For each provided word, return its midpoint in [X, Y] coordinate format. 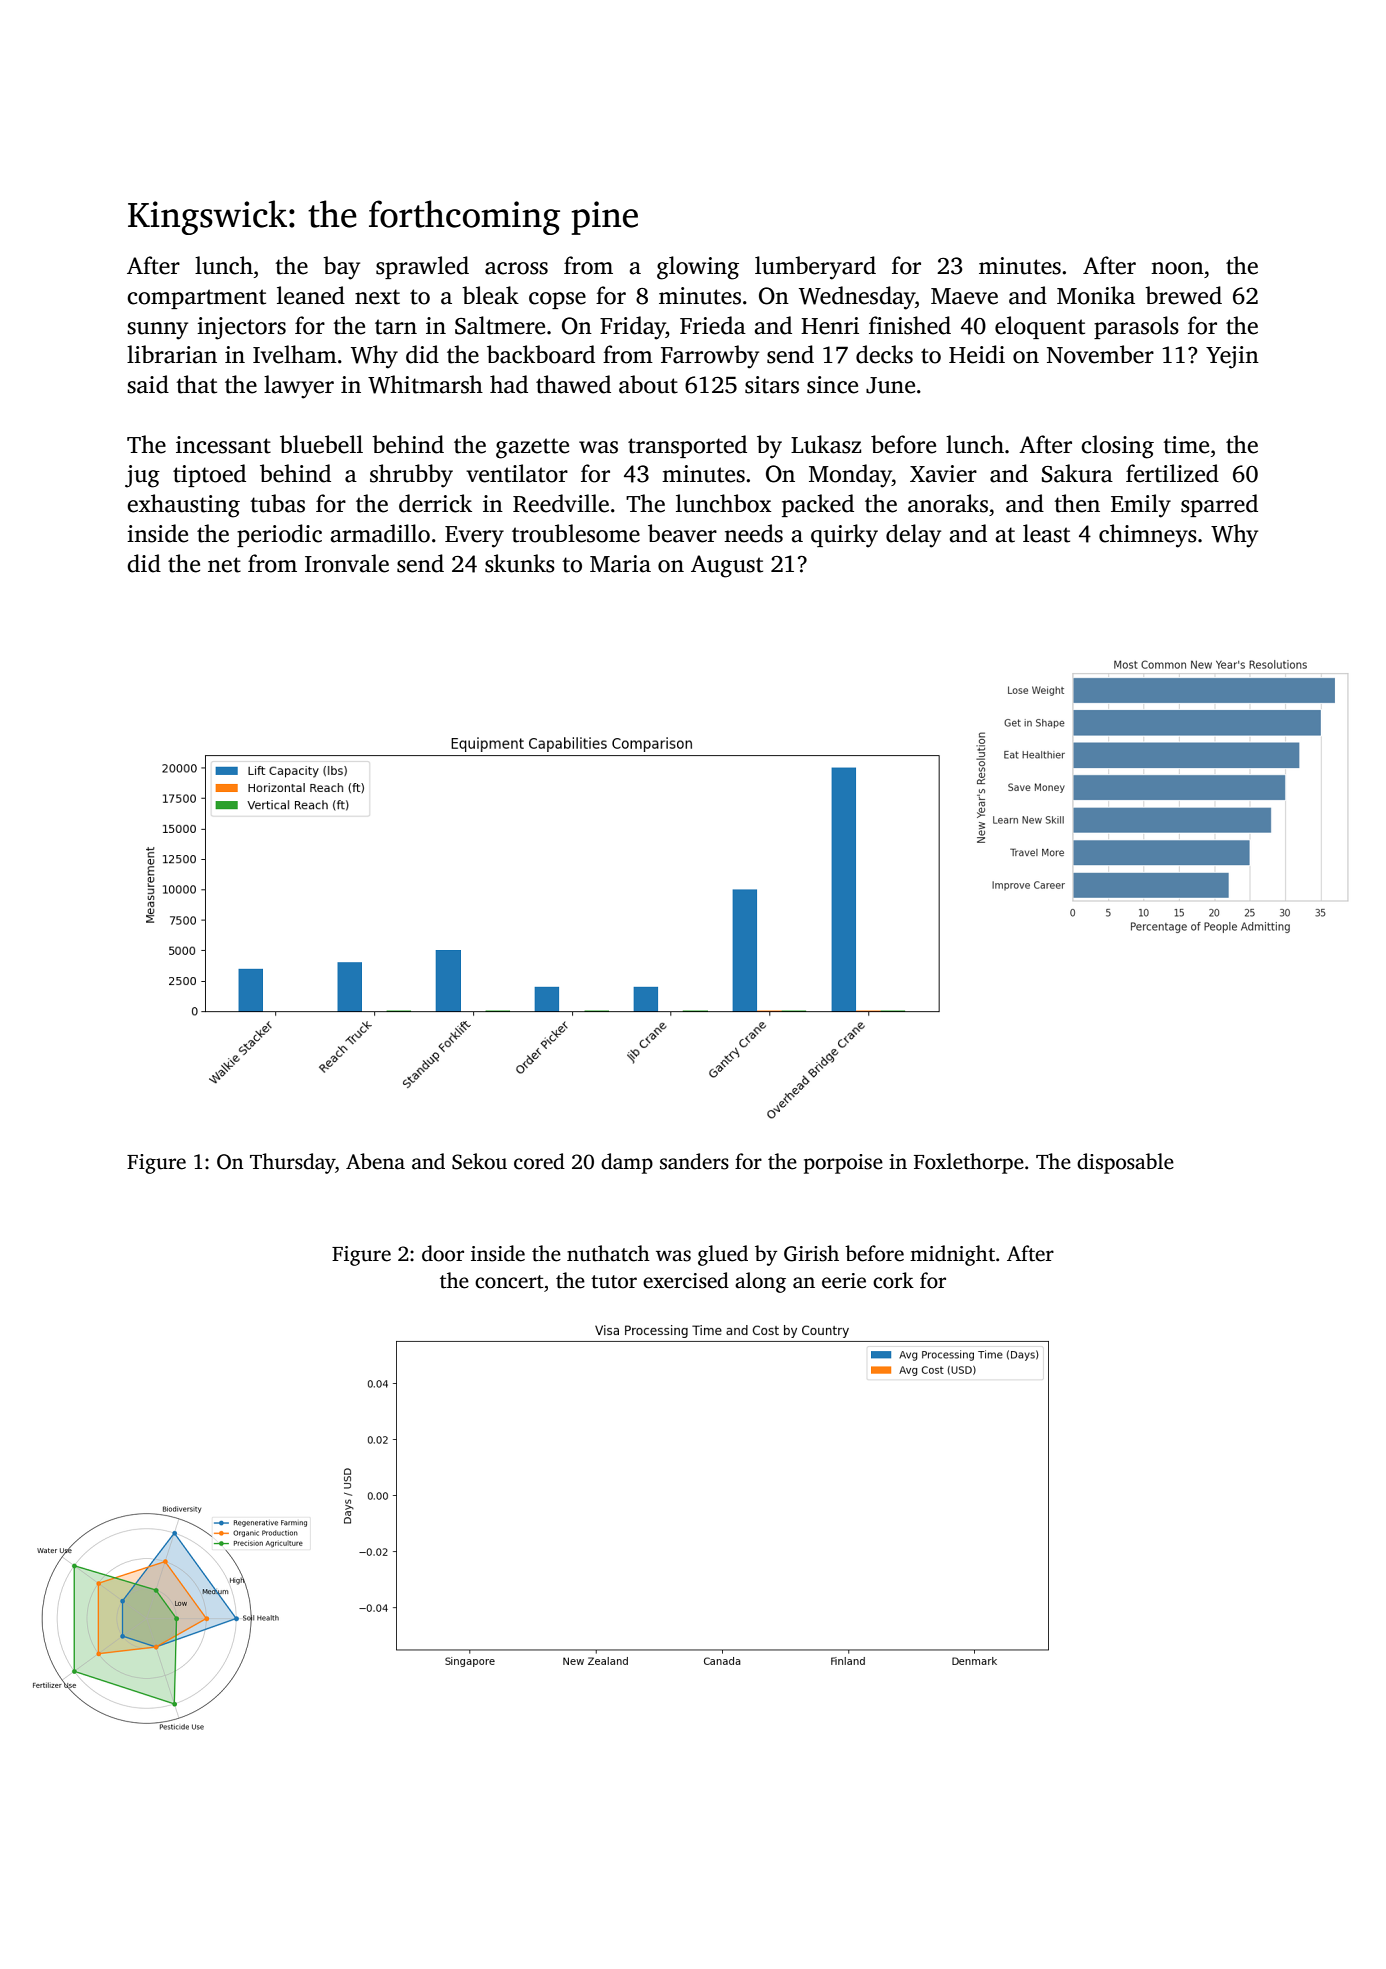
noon [1177, 268]
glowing [698, 268]
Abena [375, 1161]
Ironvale [347, 563]
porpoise [843, 1164]
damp [627, 1163]
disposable [1125, 1163]
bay [341, 268]
